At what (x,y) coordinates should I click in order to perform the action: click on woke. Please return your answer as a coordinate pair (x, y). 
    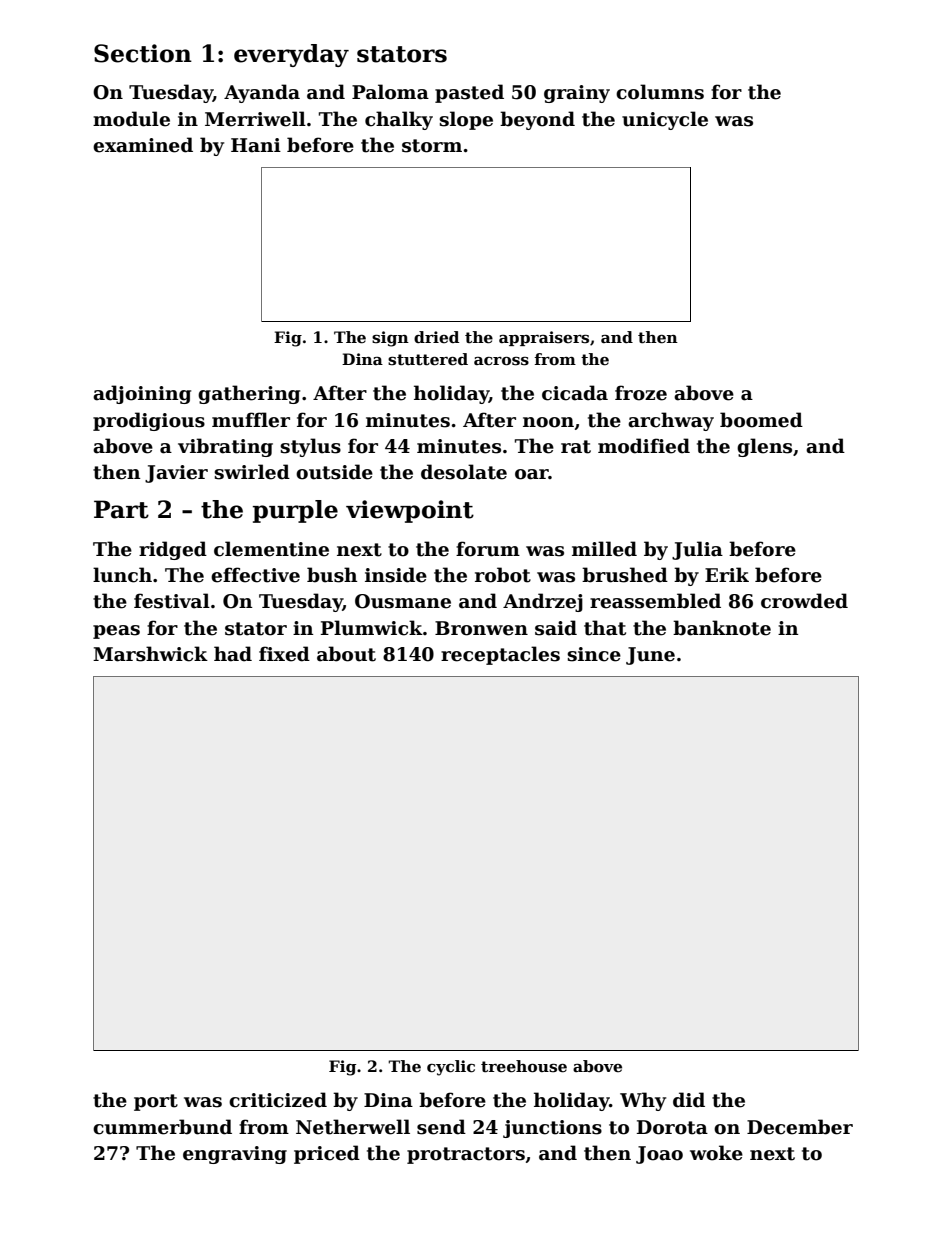
    Looking at the image, I should click on (716, 1153).
